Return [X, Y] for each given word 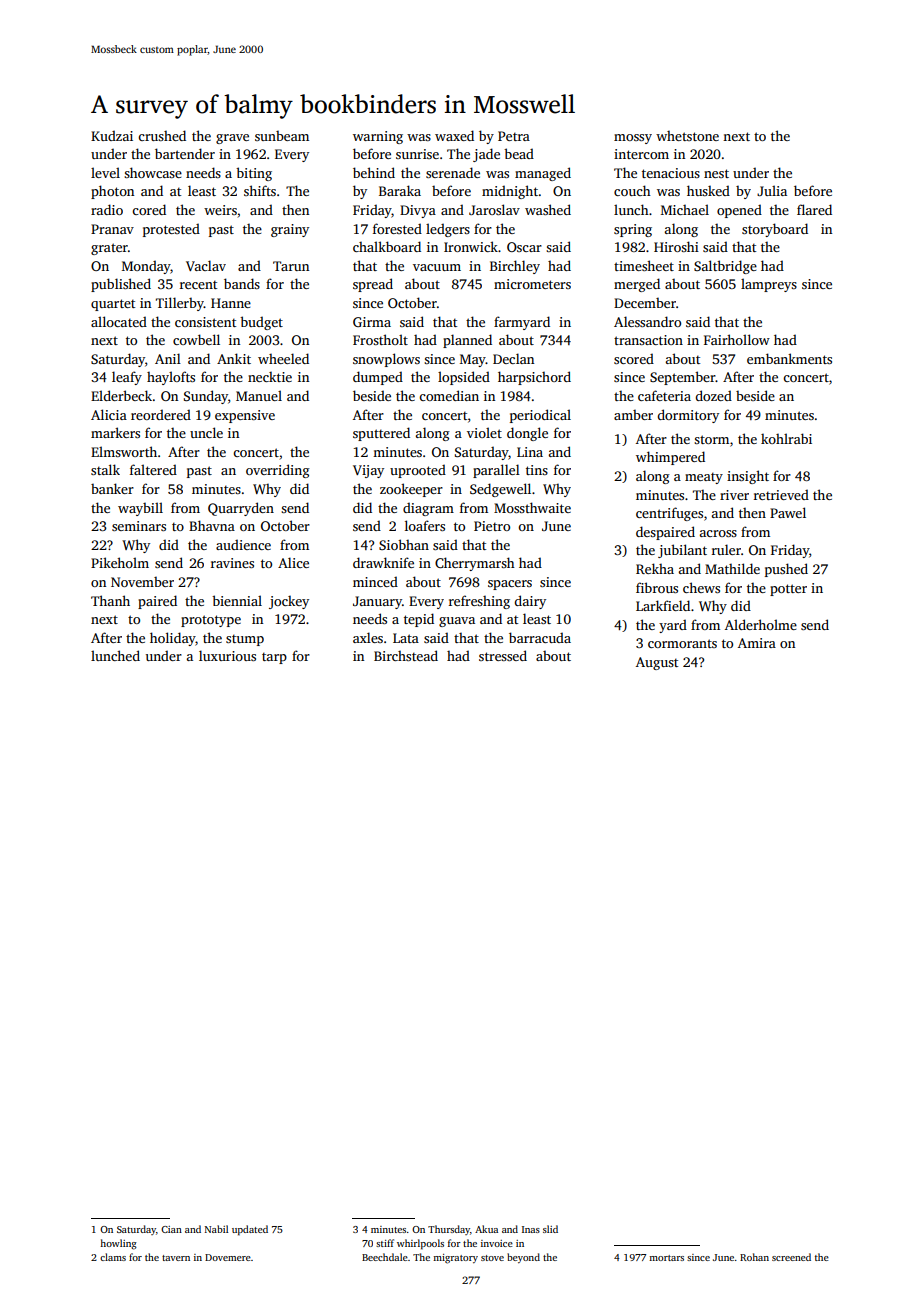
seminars [139, 526]
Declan [513, 358]
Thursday [449, 1230]
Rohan [754, 1257]
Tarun [291, 266]
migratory [455, 1259]
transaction [648, 340]
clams [113, 1257]
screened [791, 1257]
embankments [789, 358]
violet [484, 432]
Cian [171, 1229]
